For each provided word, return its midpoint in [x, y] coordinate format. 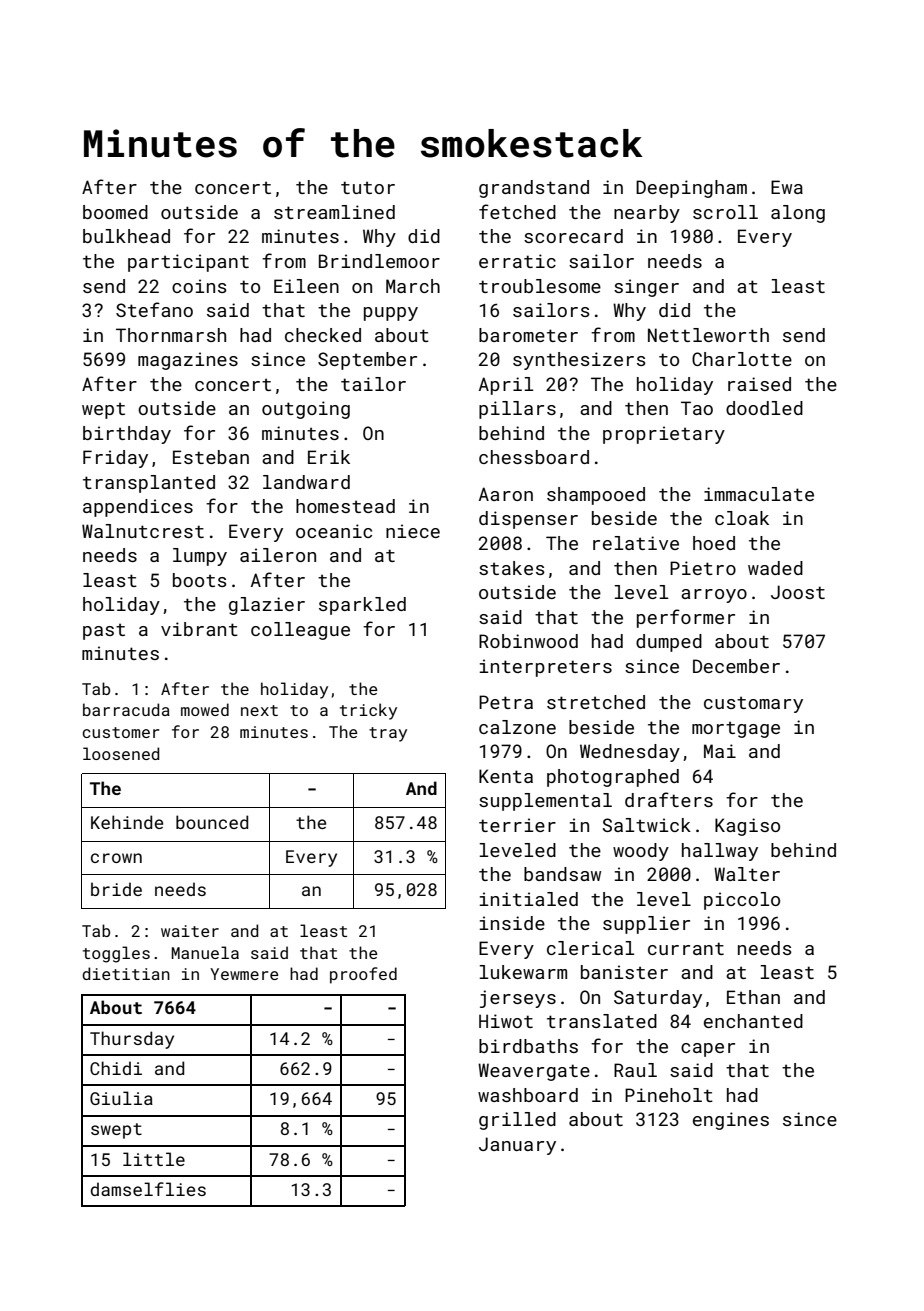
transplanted [149, 484]
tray [388, 734]
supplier [646, 925]
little [154, 1159]
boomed [115, 212]
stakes [512, 568]
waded [775, 568]
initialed [529, 899]
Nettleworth [708, 335]
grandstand [534, 189]
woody [641, 852]
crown [116, 858]
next [259, 710]
